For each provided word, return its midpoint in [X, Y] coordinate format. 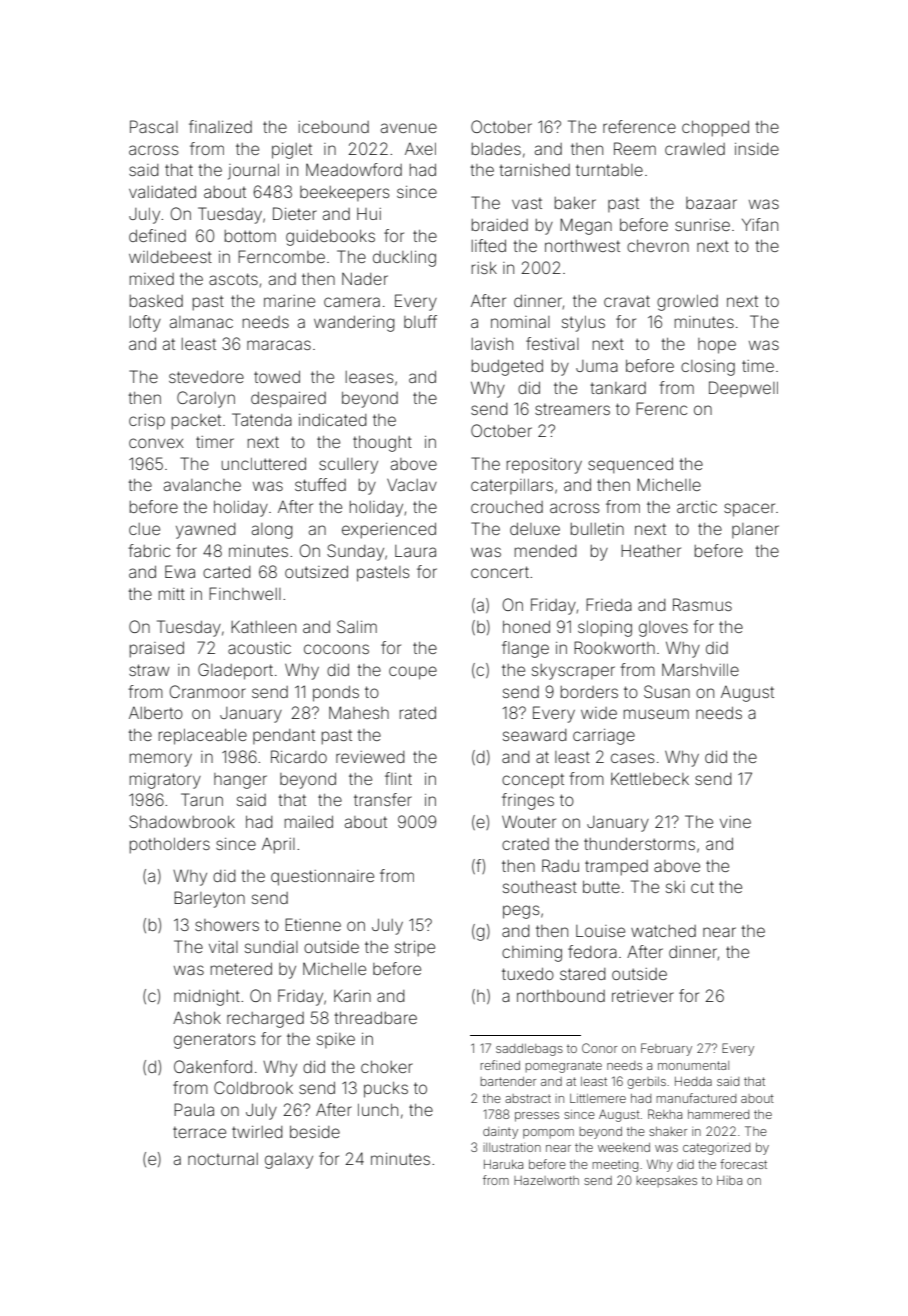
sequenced [630, 466]
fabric [149, 550]
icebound [333, 127]
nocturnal [223, 1159]
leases [370, 377]
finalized [220, 126]
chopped [715, 129]
